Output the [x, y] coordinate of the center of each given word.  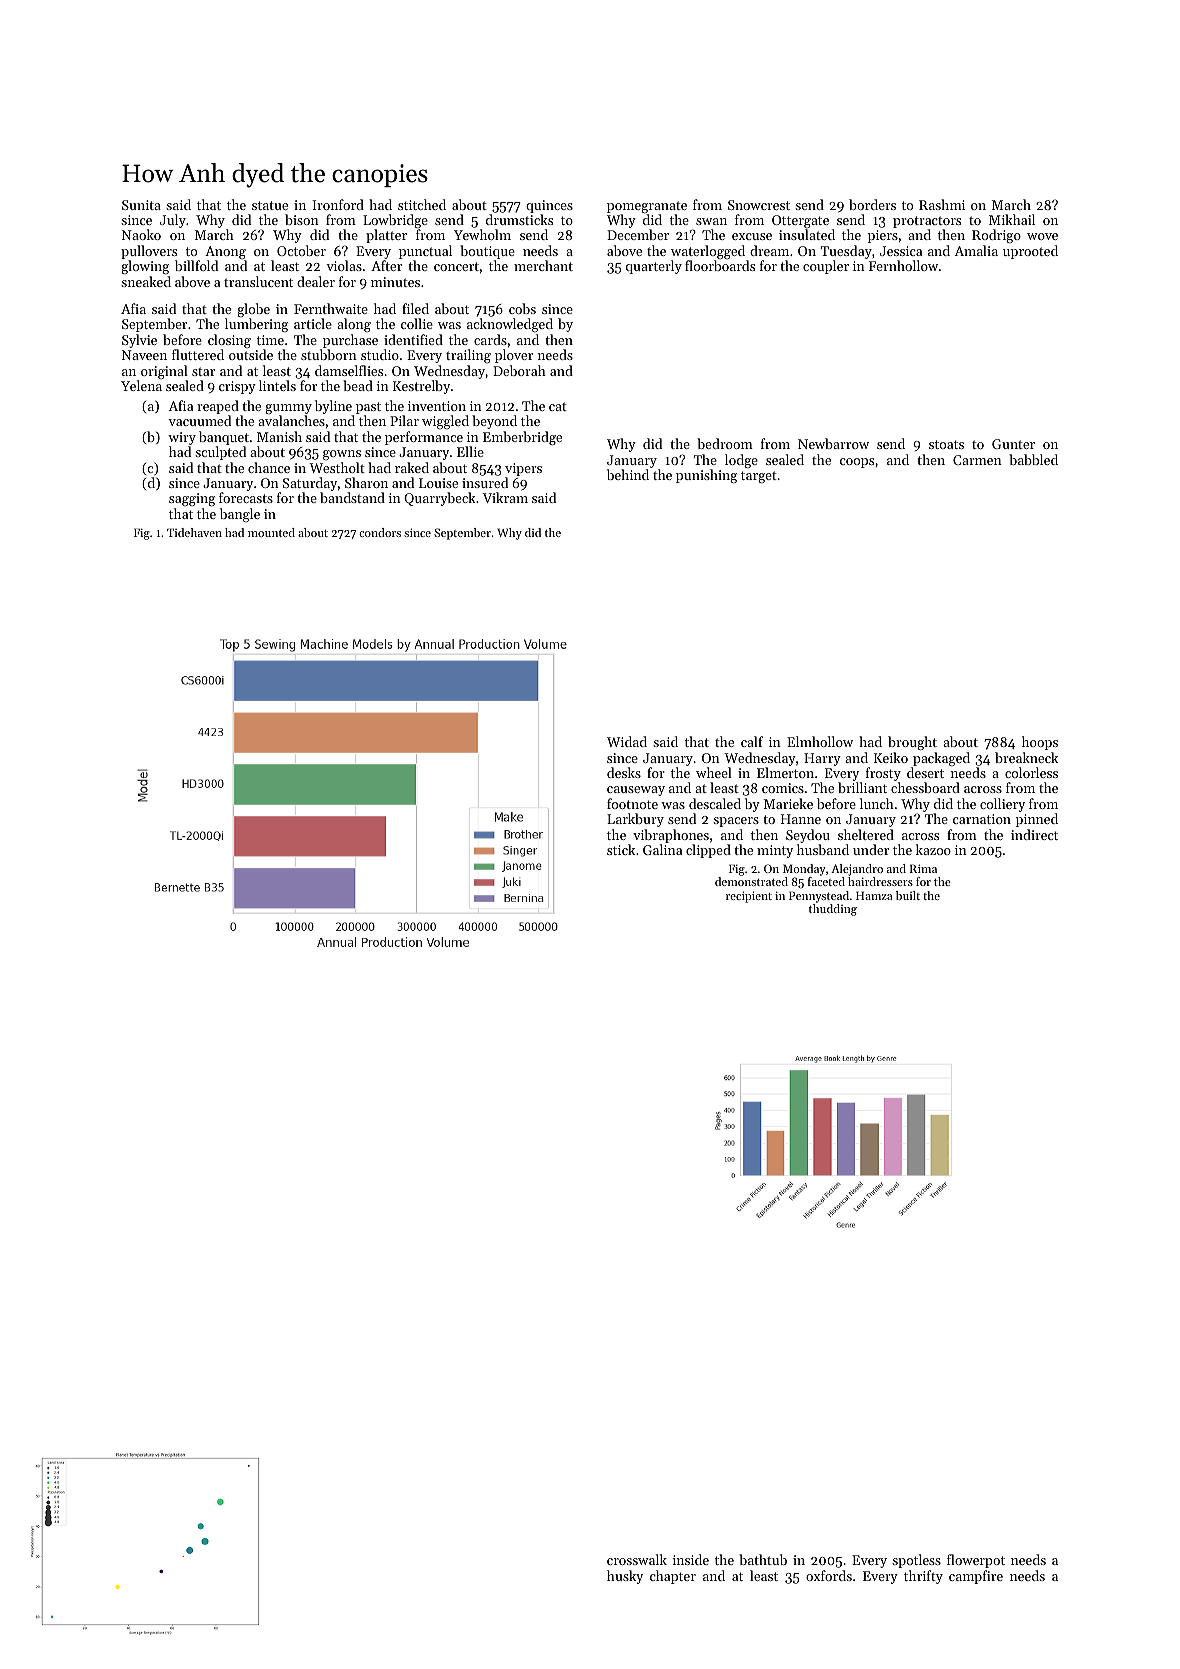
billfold [196, 265]
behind [628, 474]
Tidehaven [194, 532]
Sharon [366, 482]
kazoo [933, 849]
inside [691, 1559]
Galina [662, 849]
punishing [706, 476]
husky [625, 1577]
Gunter [1013, 444]
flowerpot [976, 1561]
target [759, 477]
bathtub [763, 1559]
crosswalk [637, 1559]
